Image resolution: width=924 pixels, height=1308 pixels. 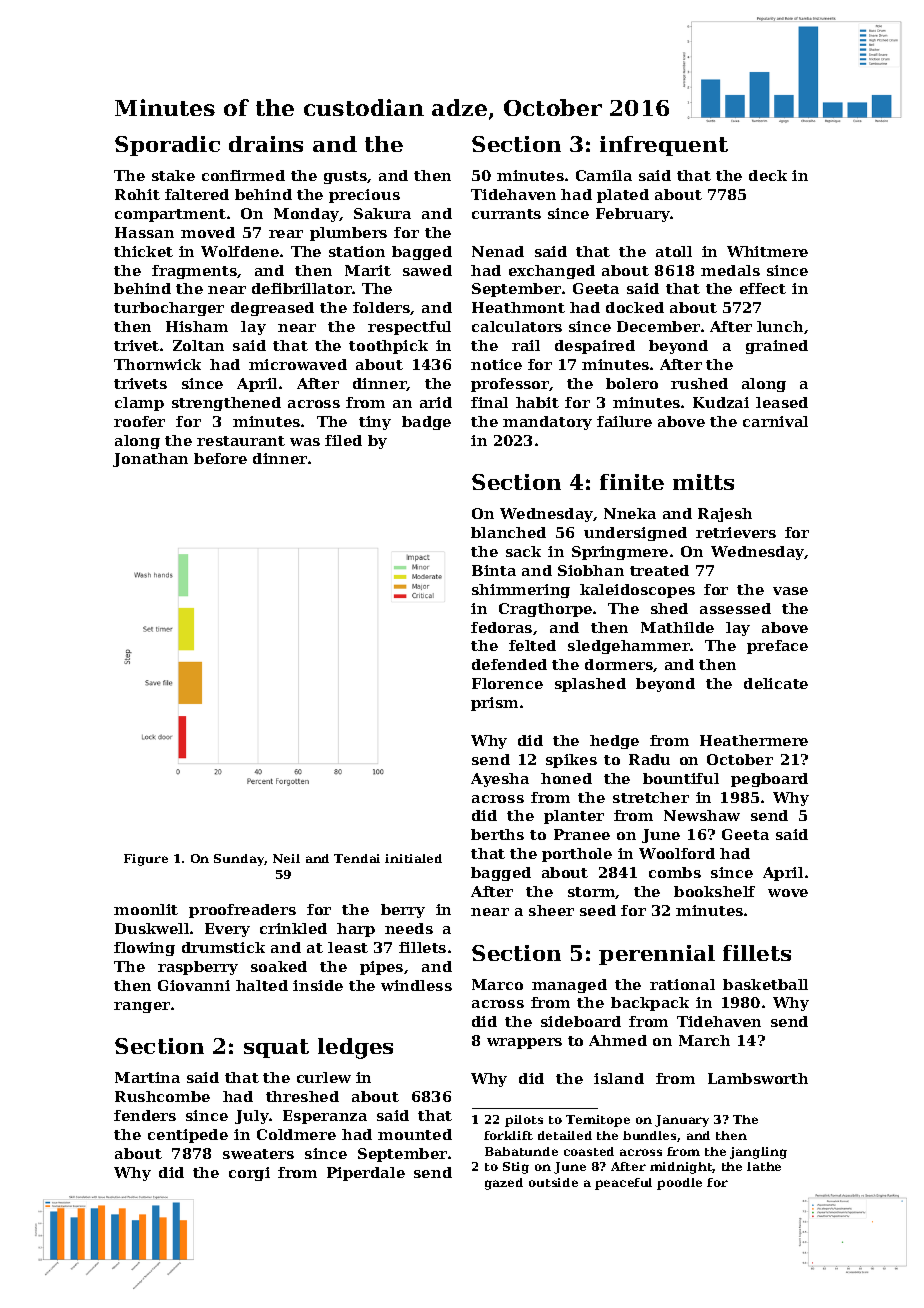 What do you see at coordinates (220, 458) in the image?
I see `before` at bounding box center [220, 458].
